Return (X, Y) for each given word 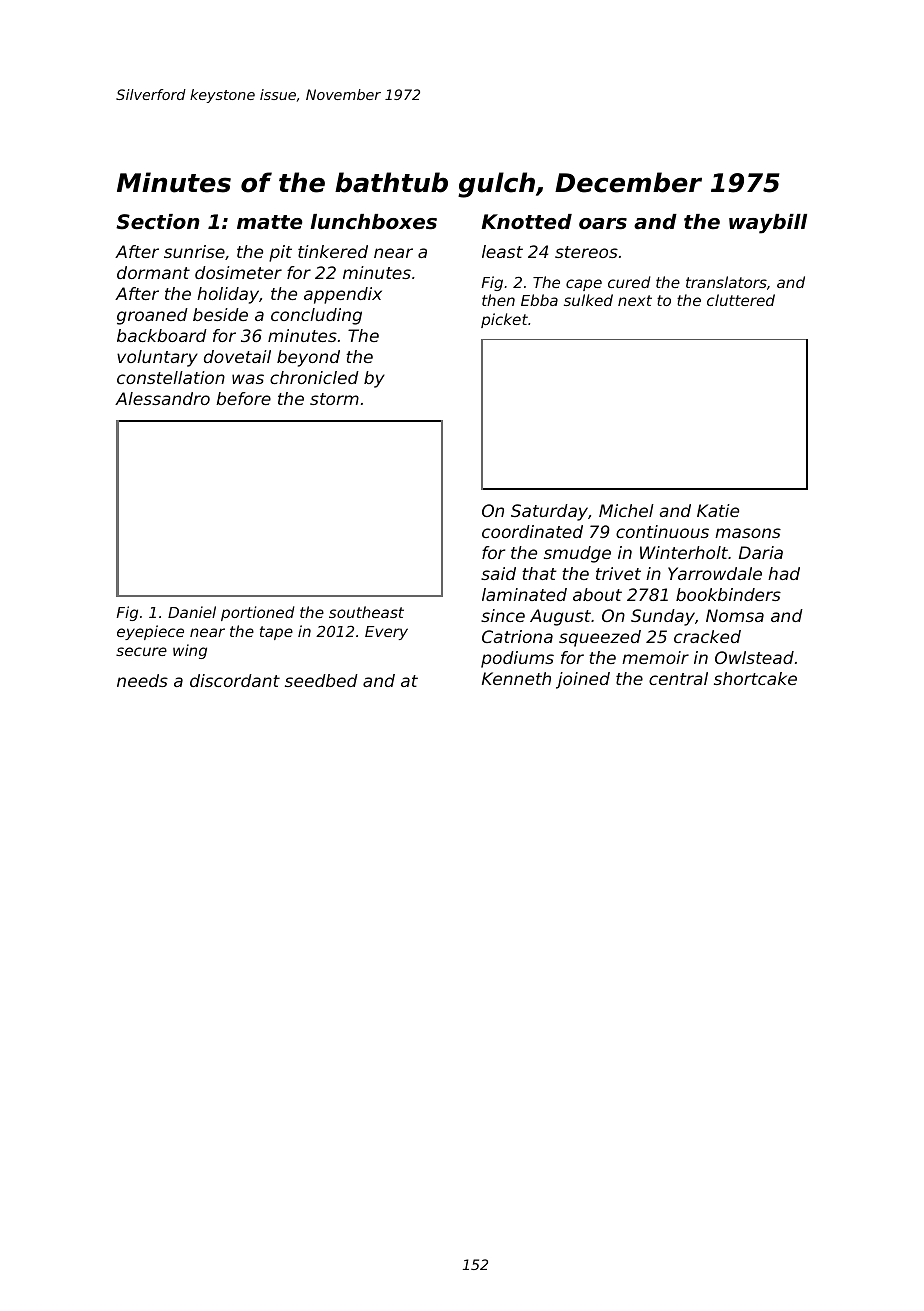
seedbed (321, 680)
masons (748, 533)
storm (334, 399)
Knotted (527, 222)
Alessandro (162, 398)
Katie (718, 510)
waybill (768, 224)
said (498, 573)
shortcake (755, 678)
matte (270, 222)
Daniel (192, 612)
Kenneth (516, 678)
